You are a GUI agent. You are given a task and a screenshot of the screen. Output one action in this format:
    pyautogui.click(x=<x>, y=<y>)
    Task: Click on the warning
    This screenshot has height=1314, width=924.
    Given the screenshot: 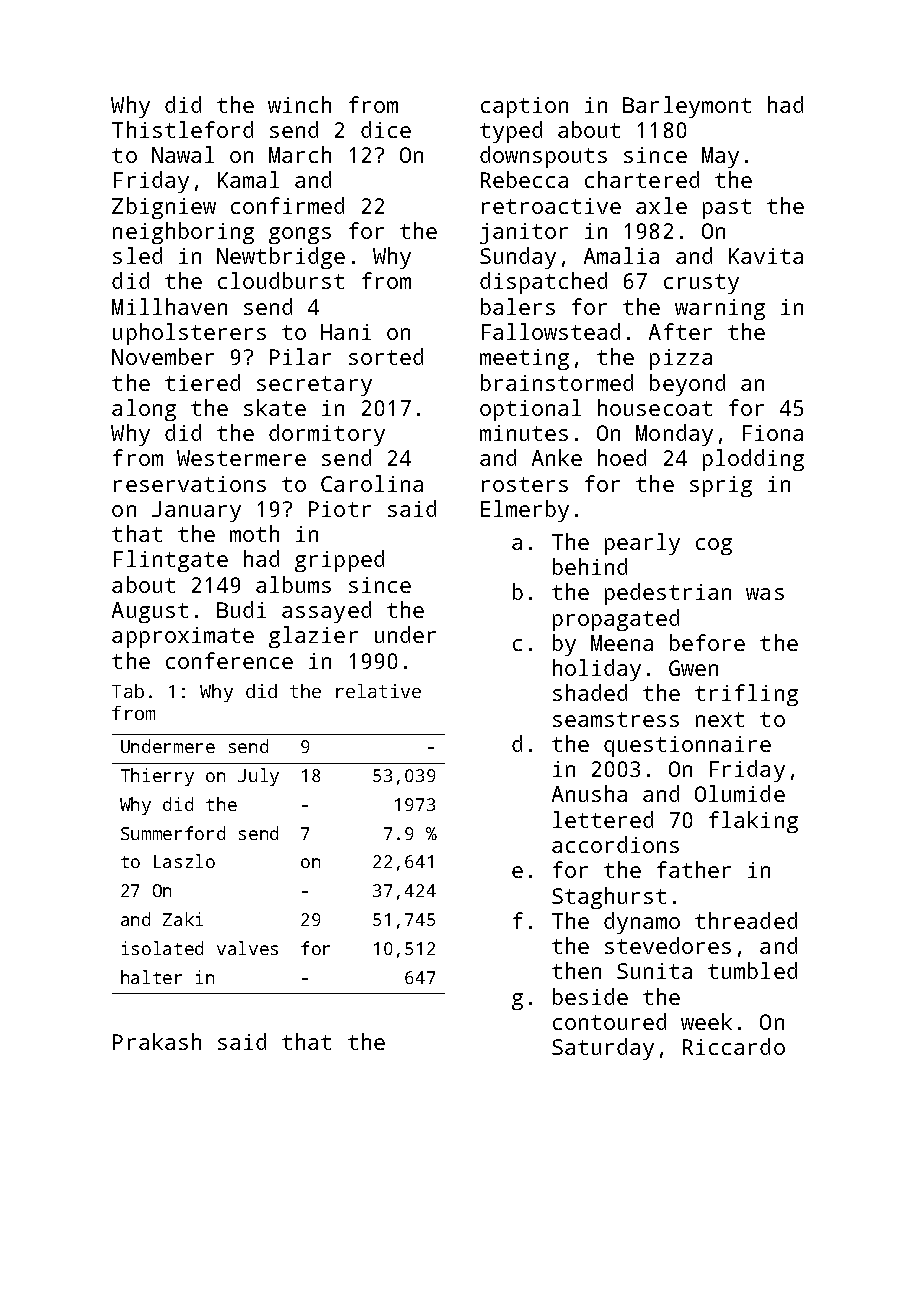 What is the action you would take?
    pyautogui.click(x=720, y=309)
